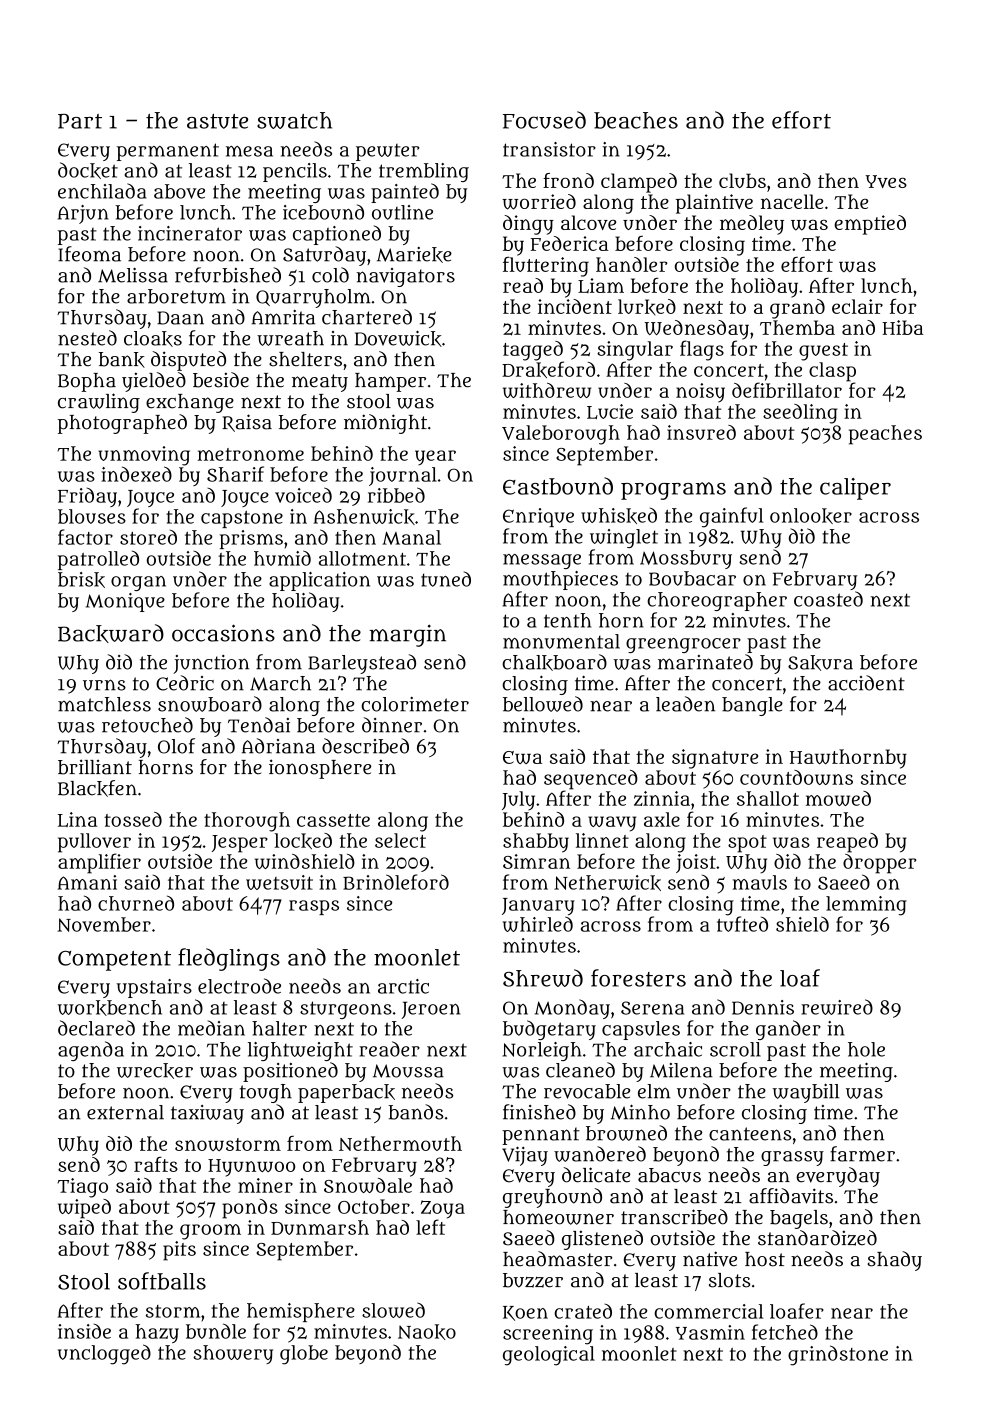  What do you see at coordinates (558, 486) in the image?
I see `Eastbound` at bounding box center [558, 486].
